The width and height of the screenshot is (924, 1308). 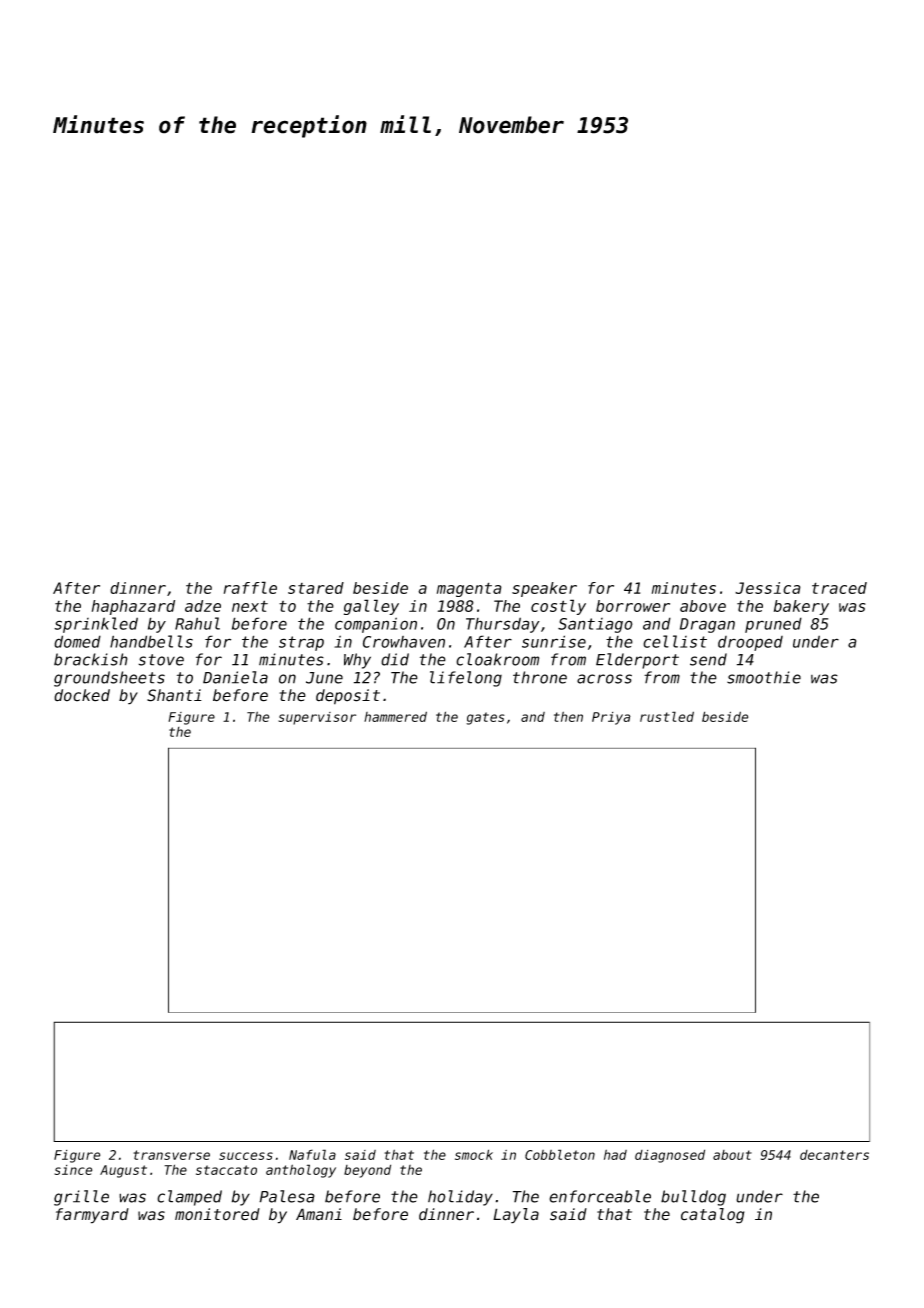 I want to click on Cobbleton, so click(x=560, y=1154).
